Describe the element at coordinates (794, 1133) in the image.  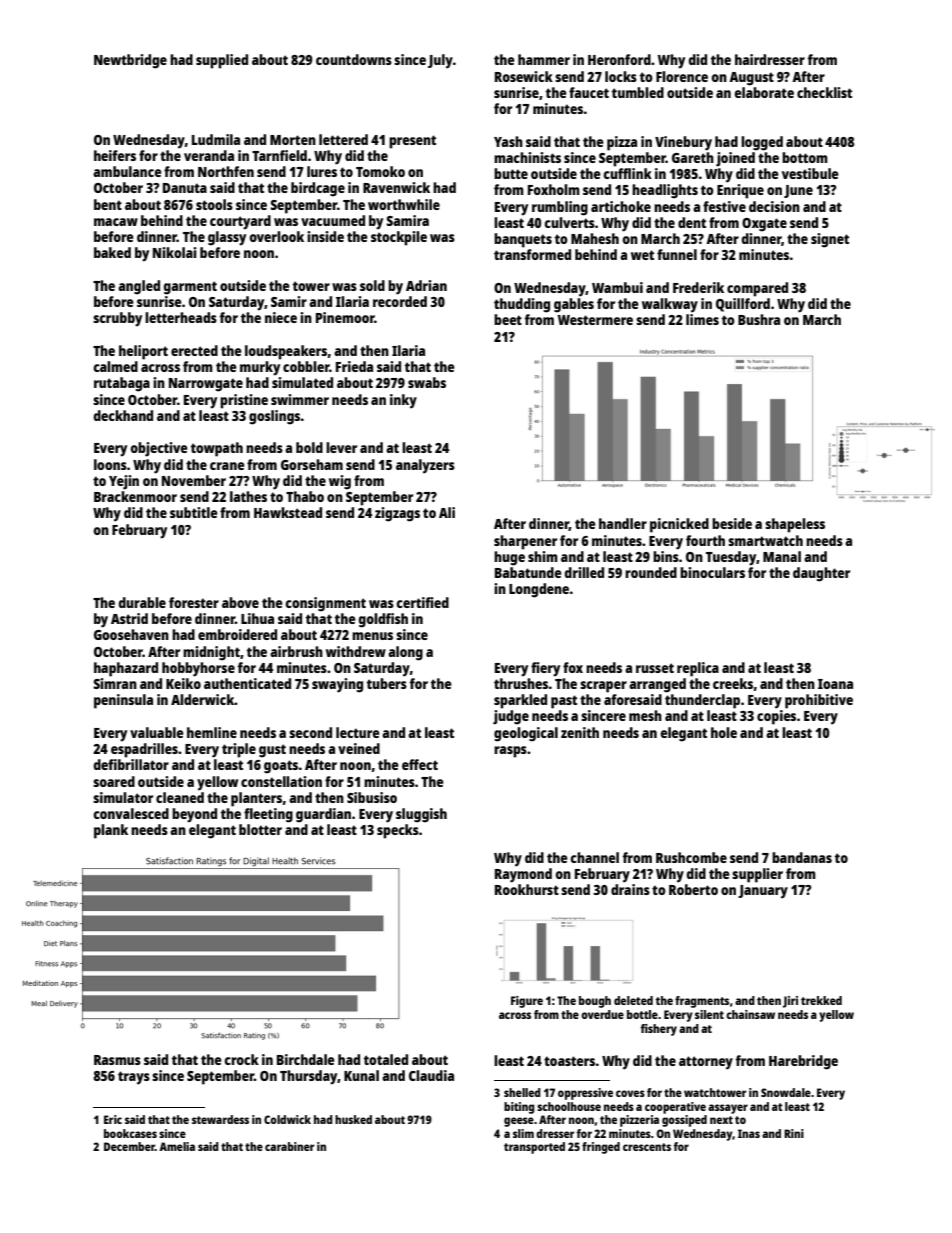
I see `Rini` at that location.
